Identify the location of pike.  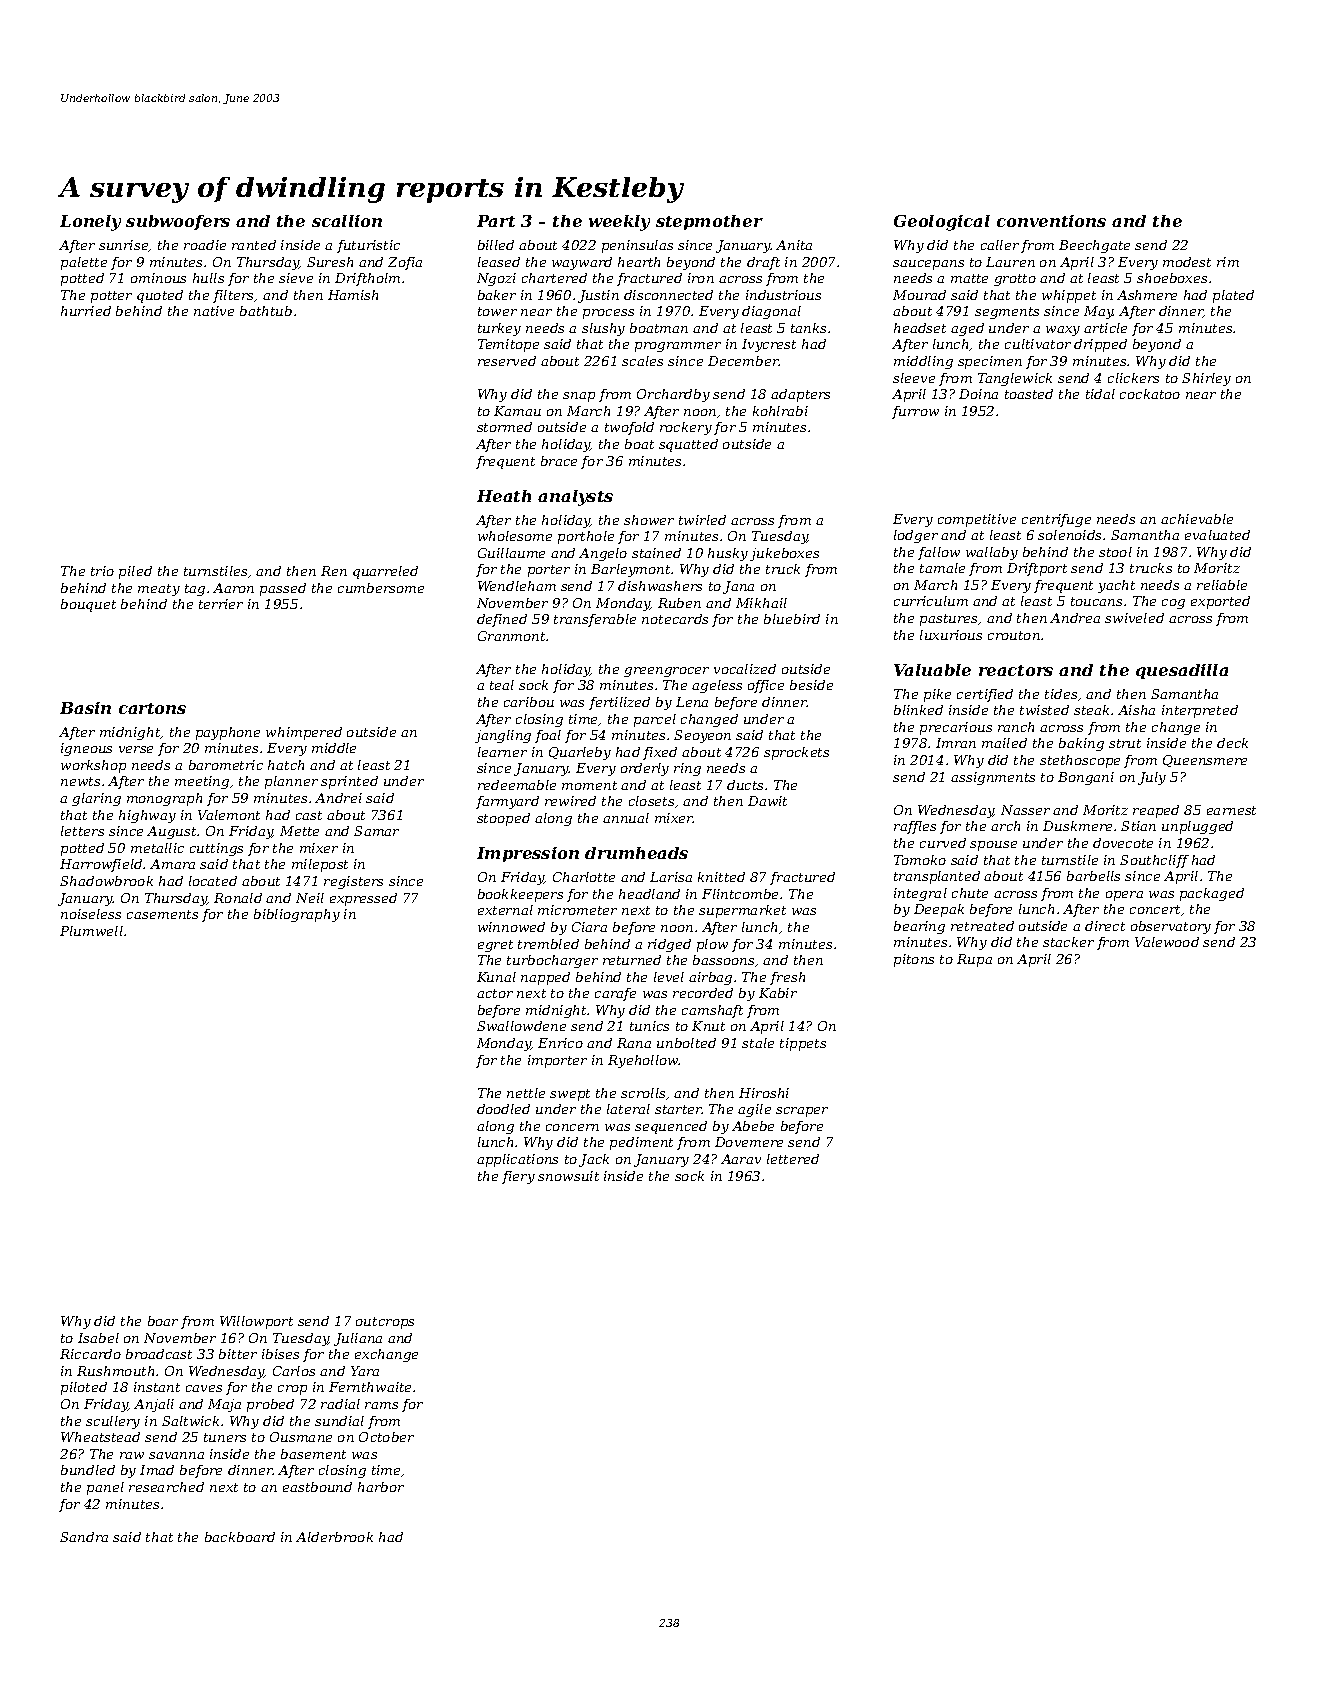
(937, 695).
